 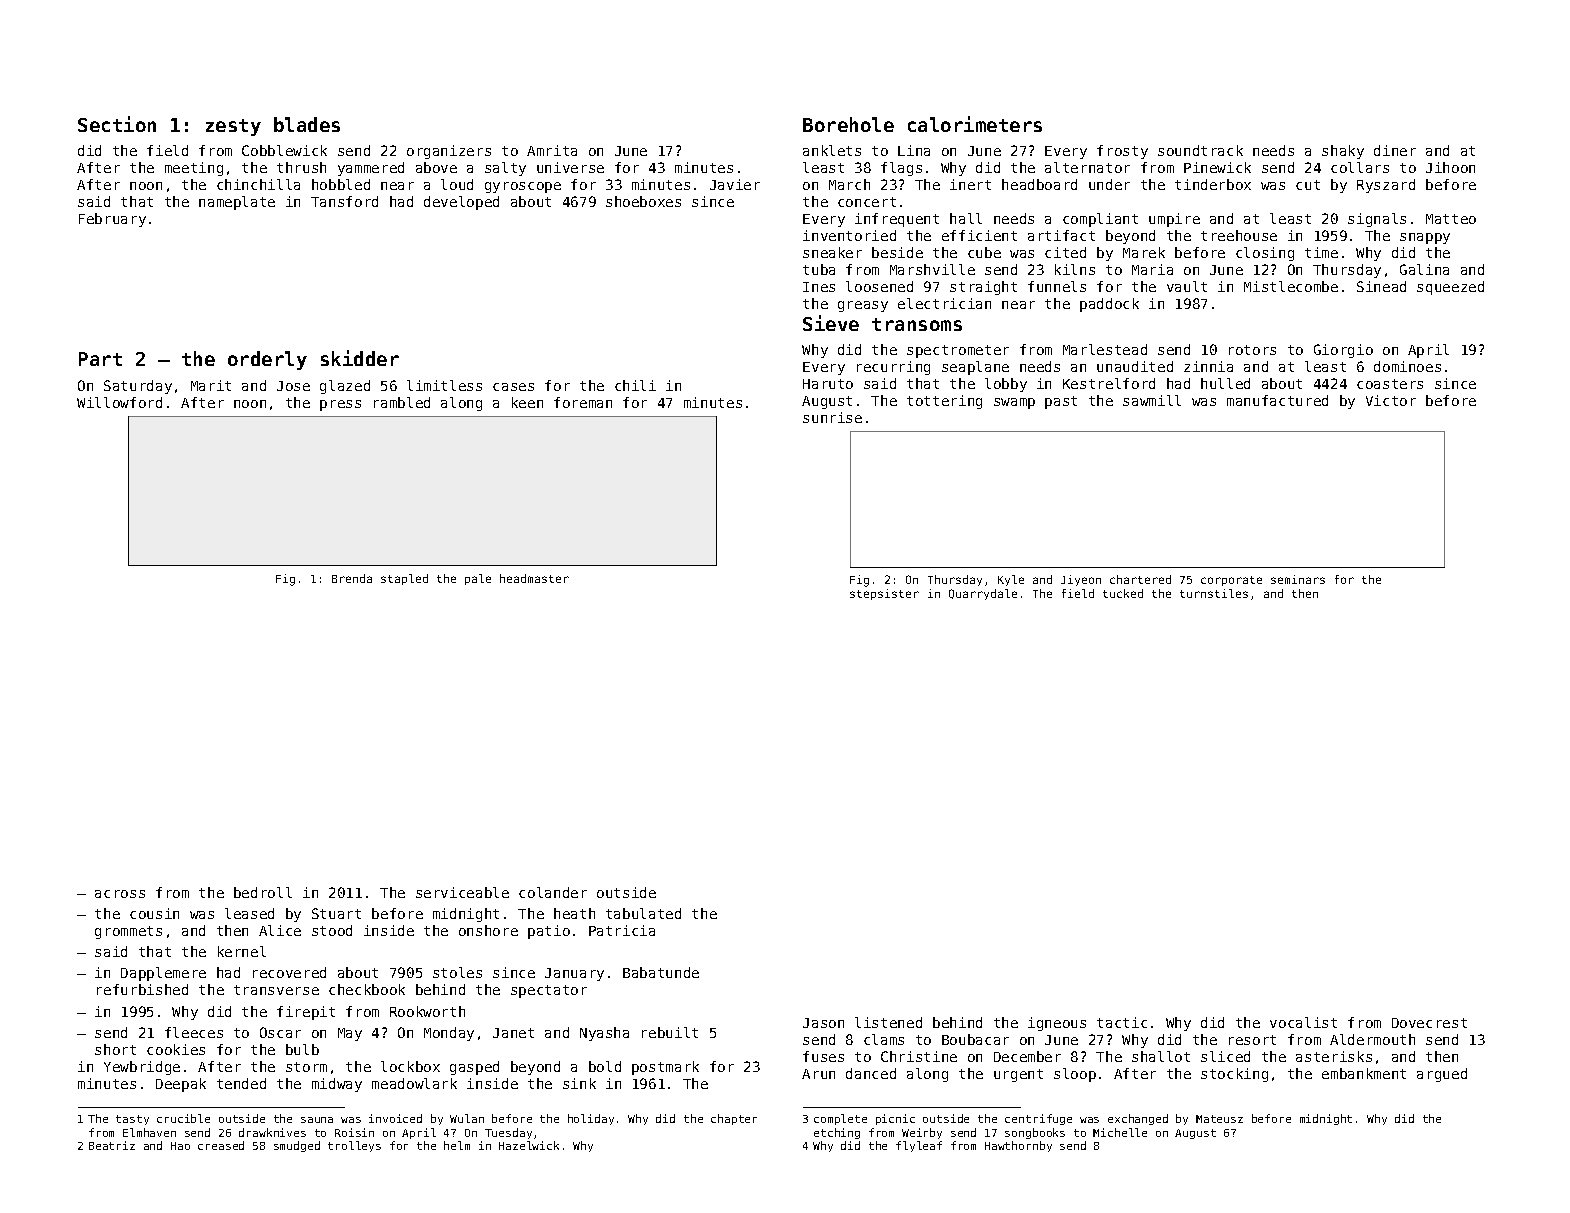 What do you see at coordinates (1265, 254) in the page?
I see `closing` at bounding box center [1265, 254].
